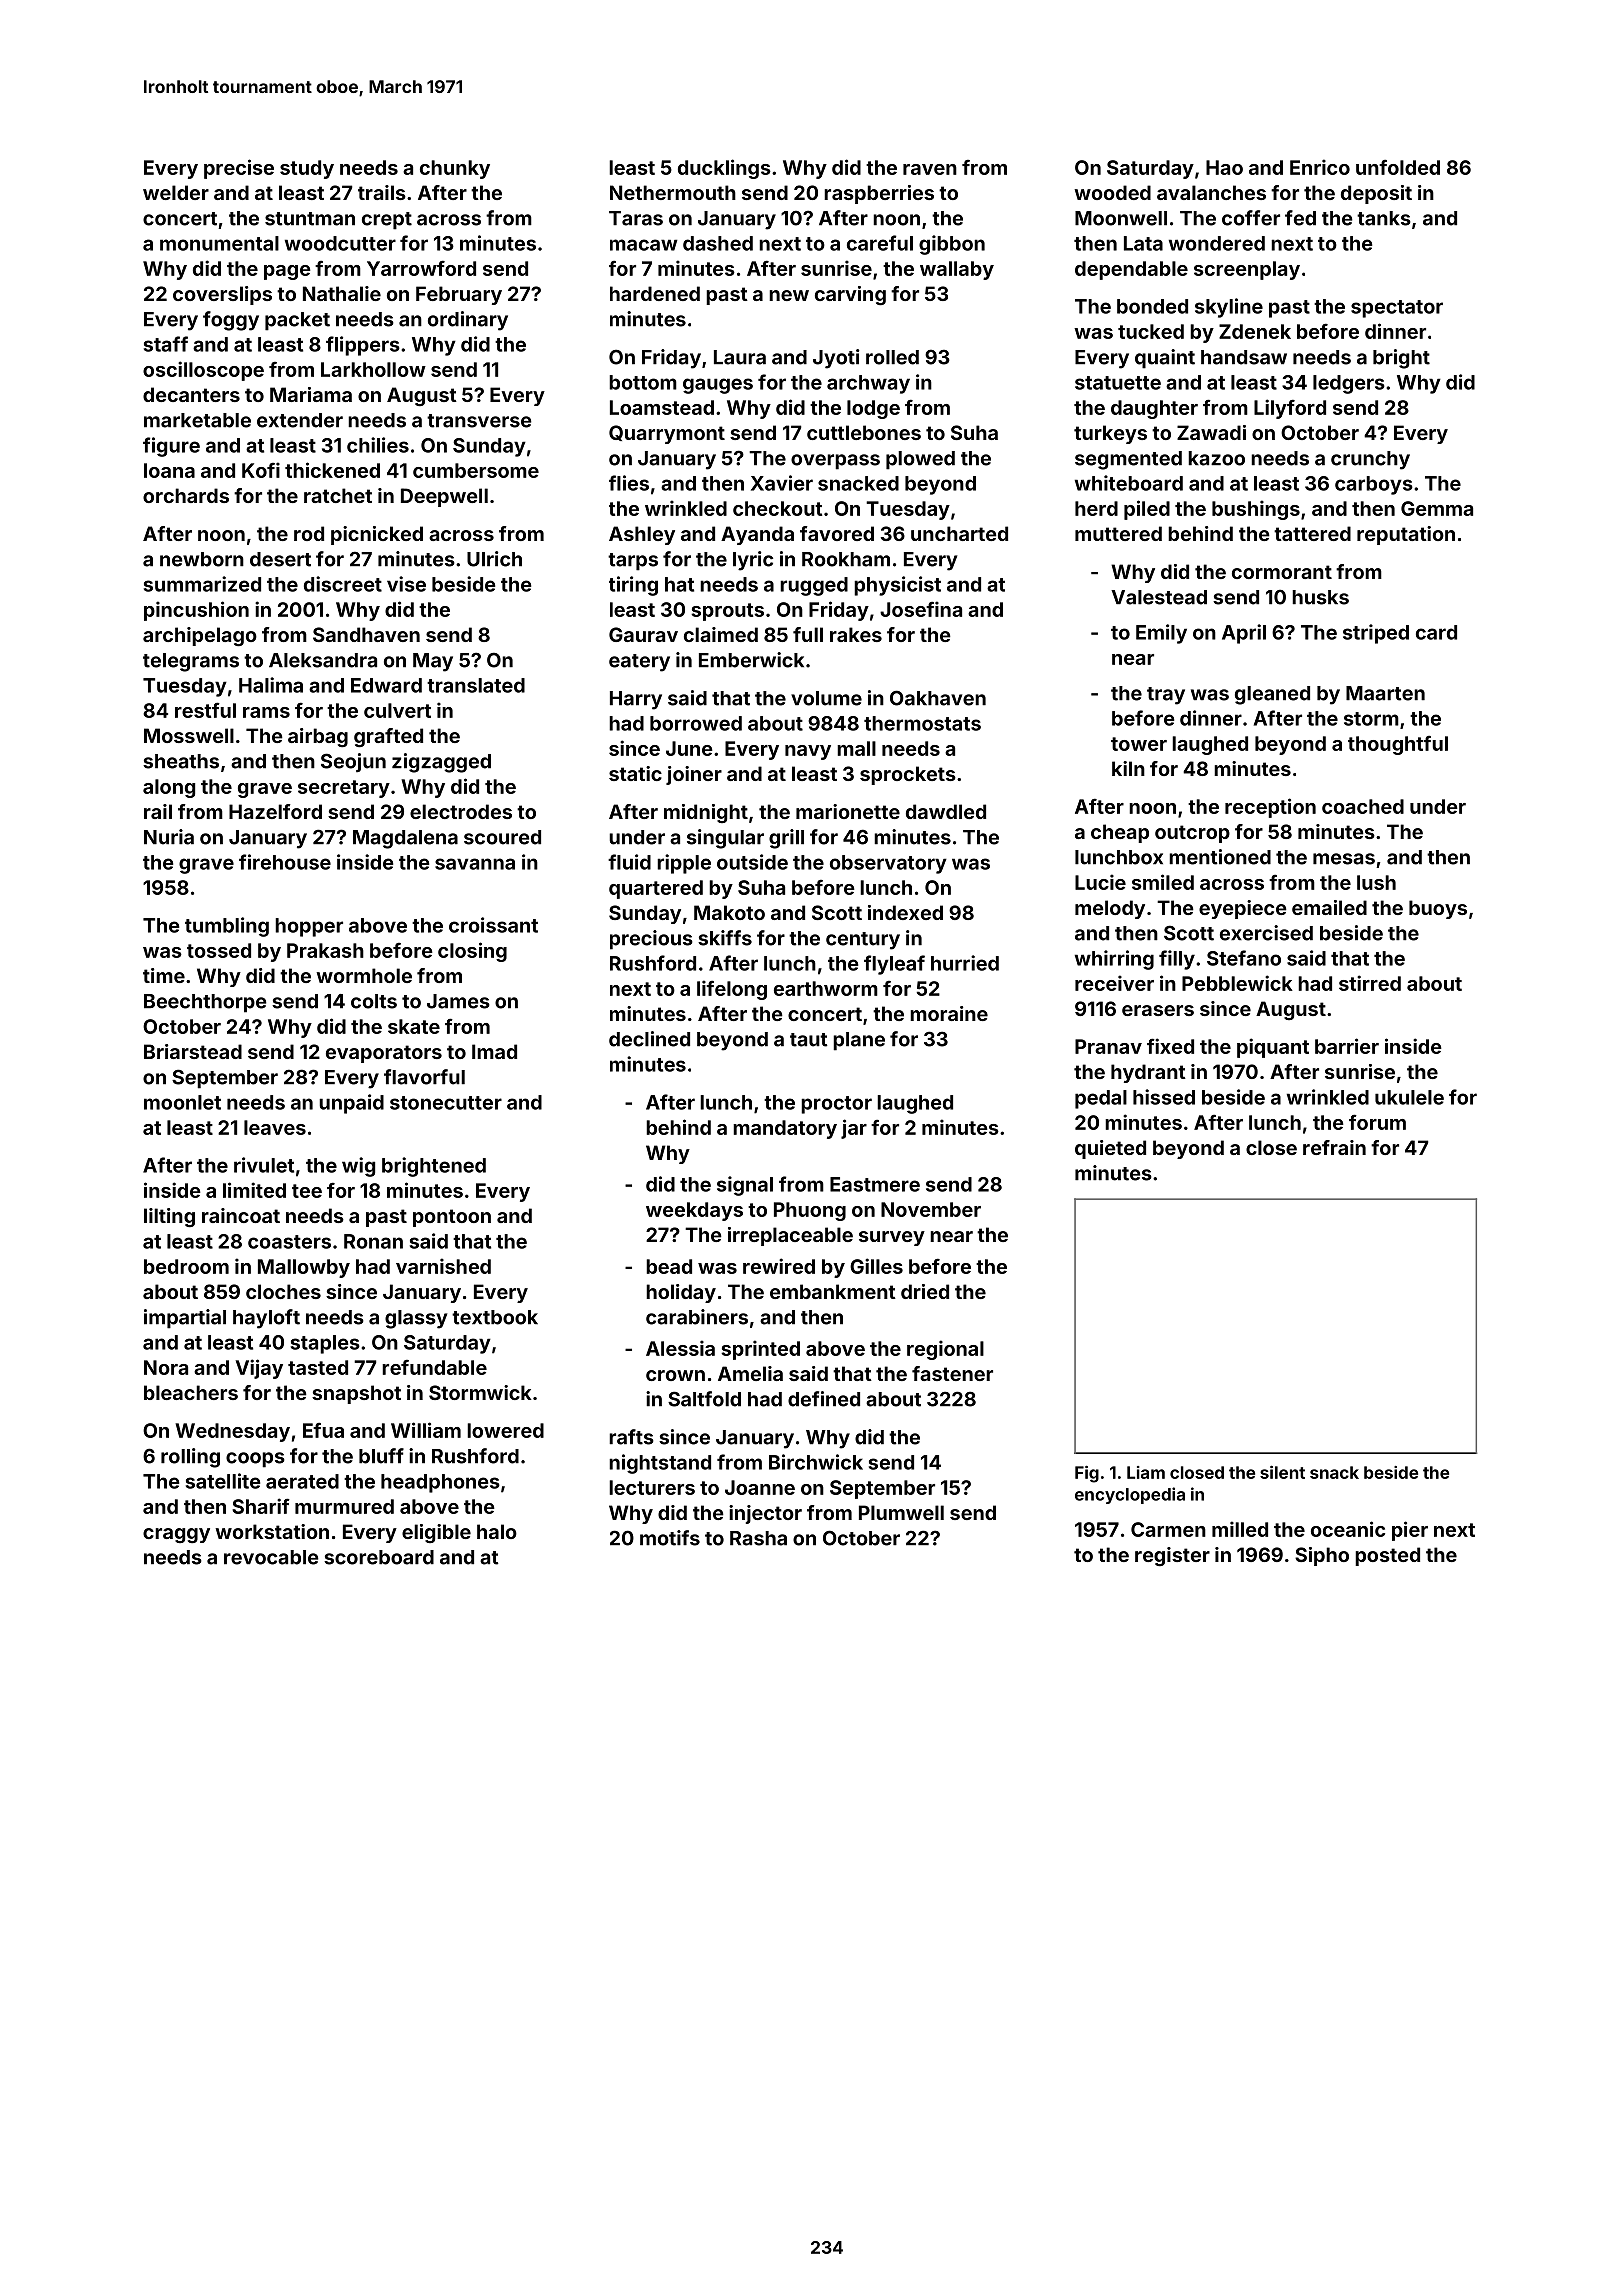  What do you see at coordinates (202, 584) in the image?
I see `summarized` at bounding box center [202, 584].
